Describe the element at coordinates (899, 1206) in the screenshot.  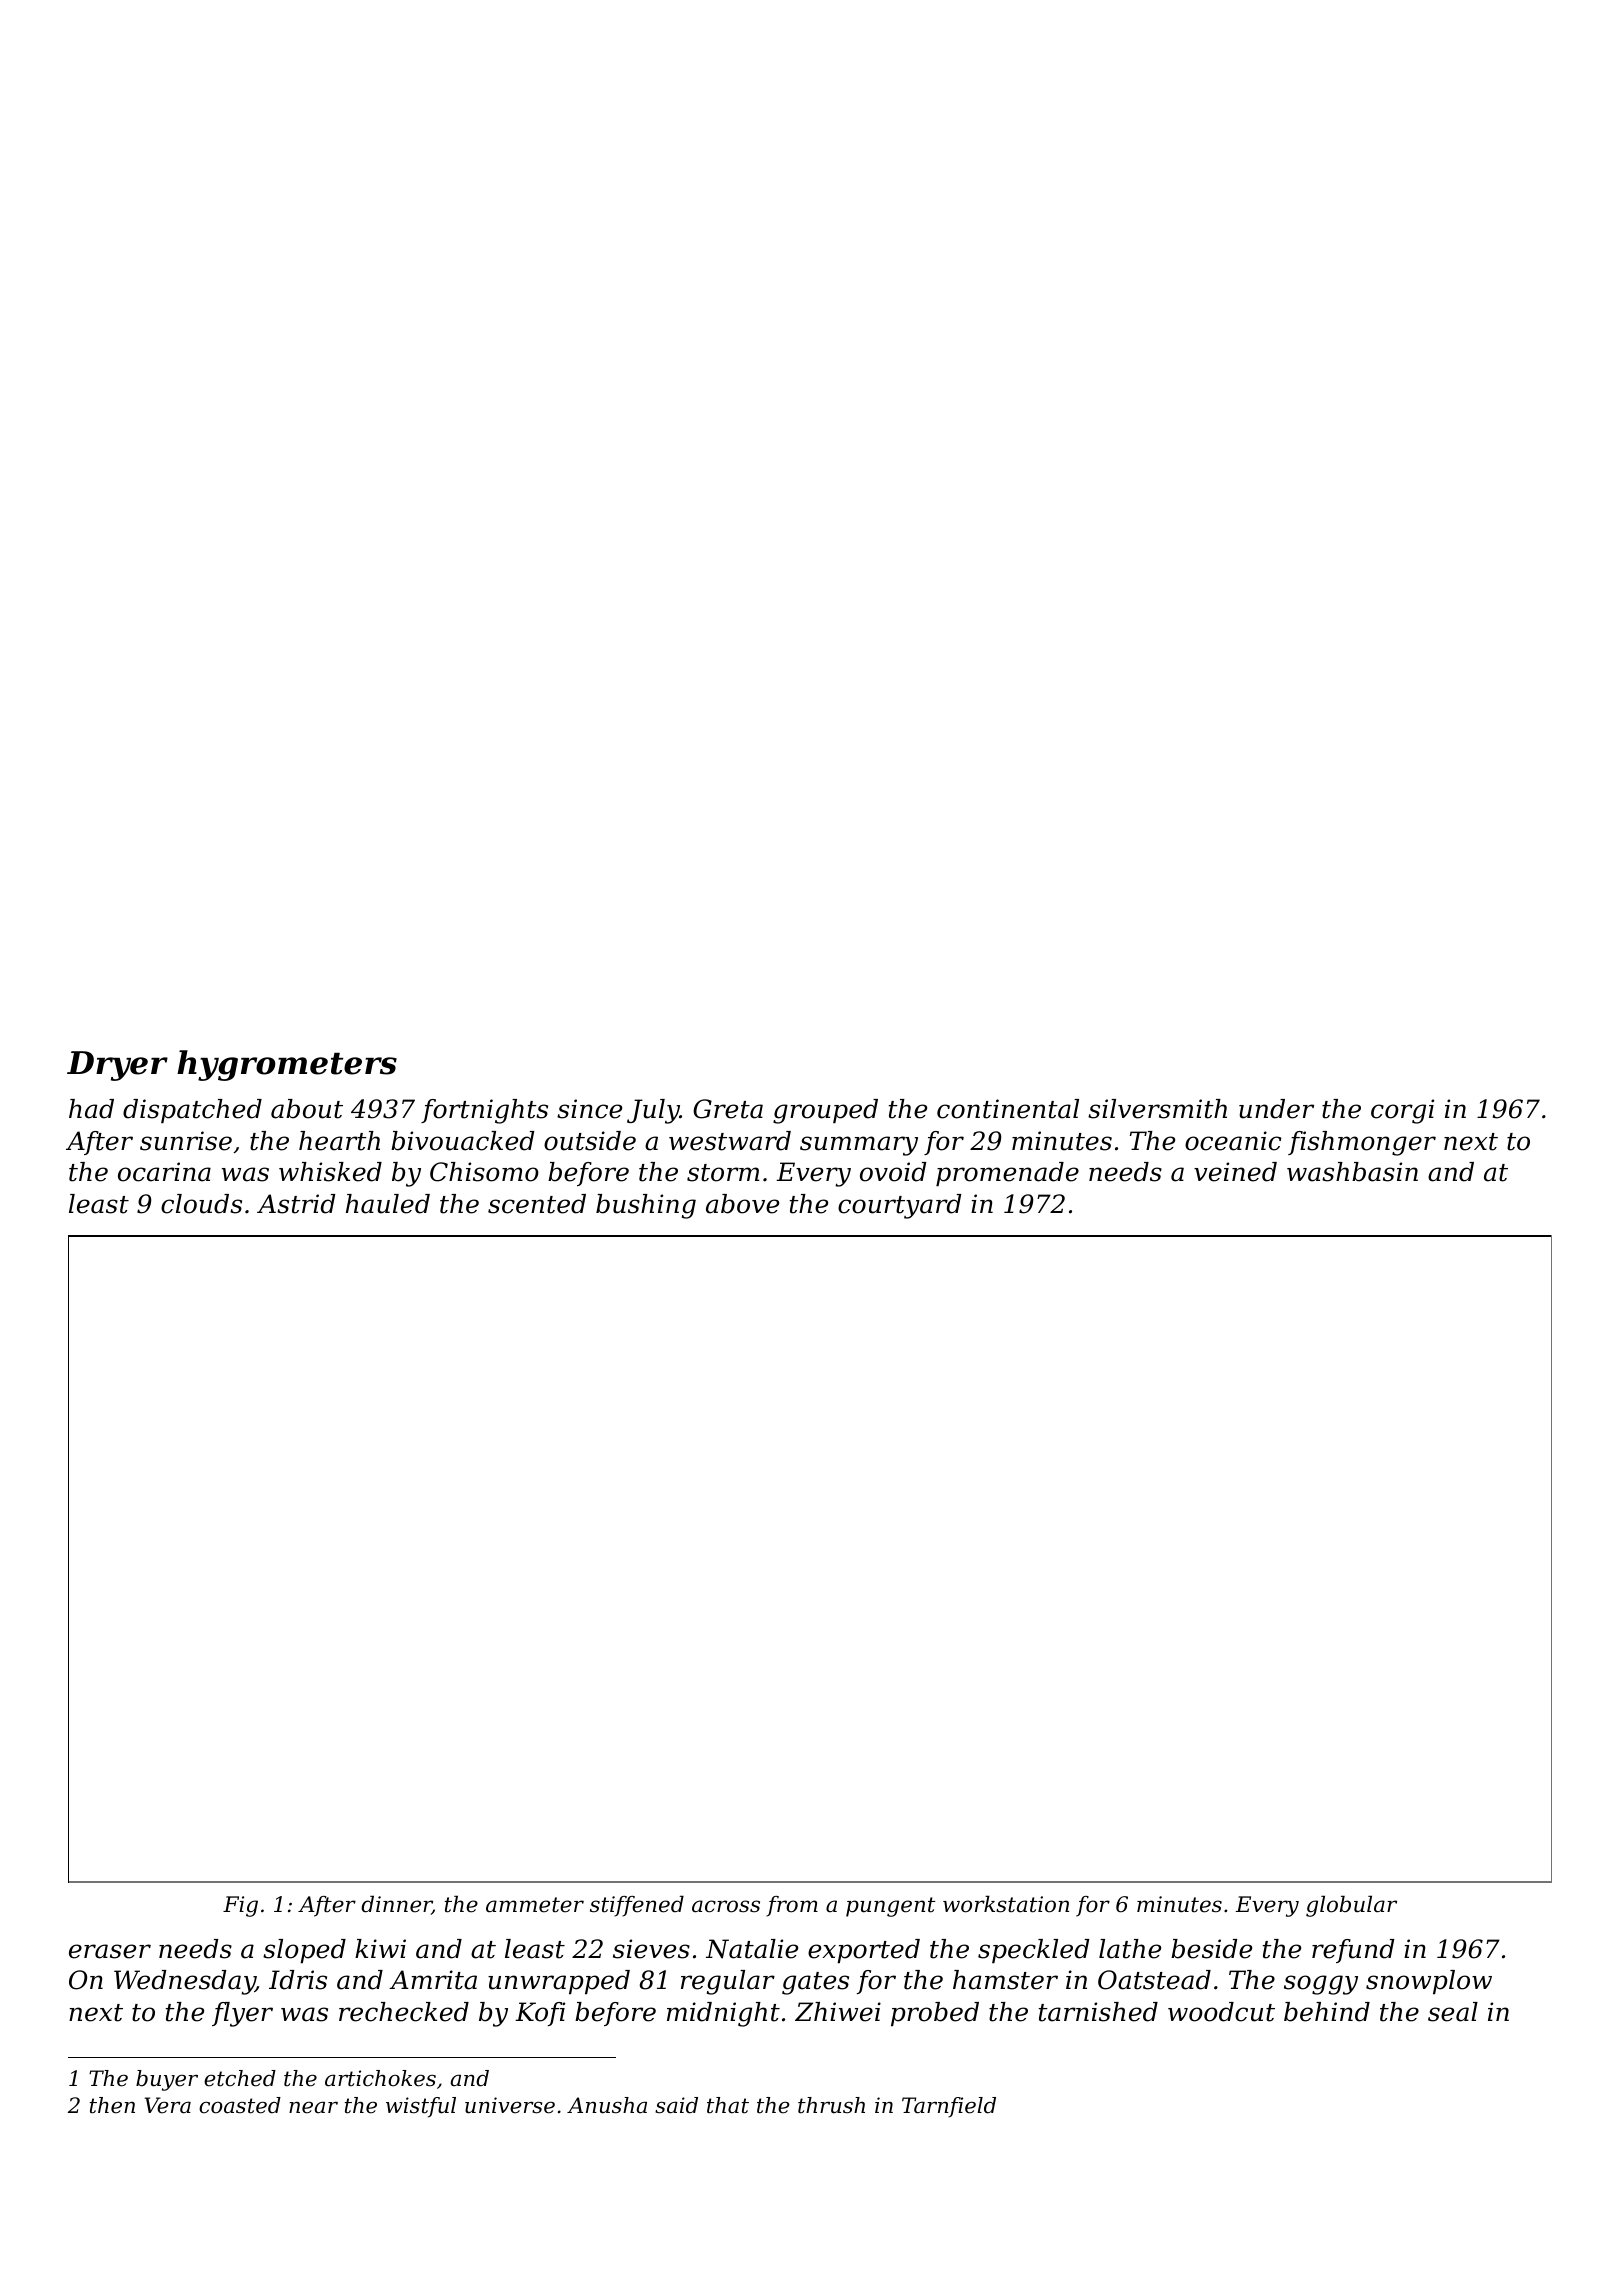
I see `courtyard` at that location.
